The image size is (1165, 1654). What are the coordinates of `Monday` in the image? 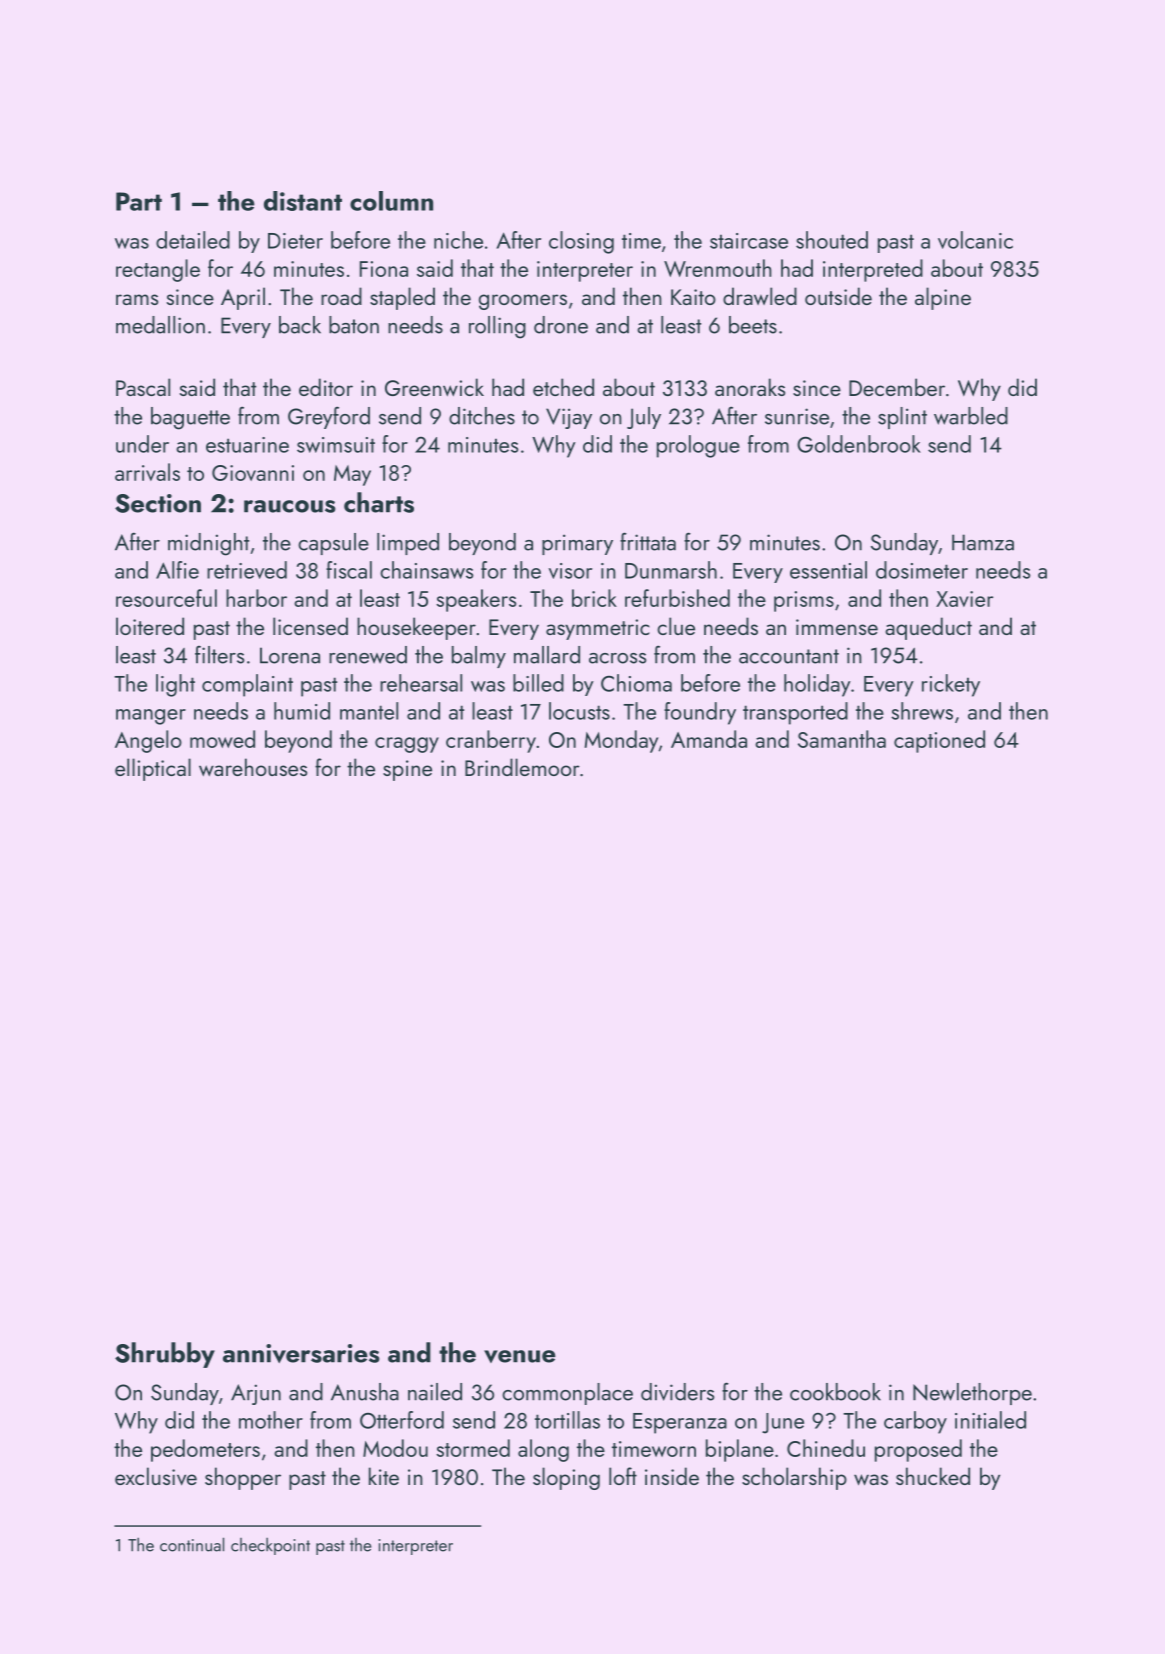 It's located at (621, 741).
